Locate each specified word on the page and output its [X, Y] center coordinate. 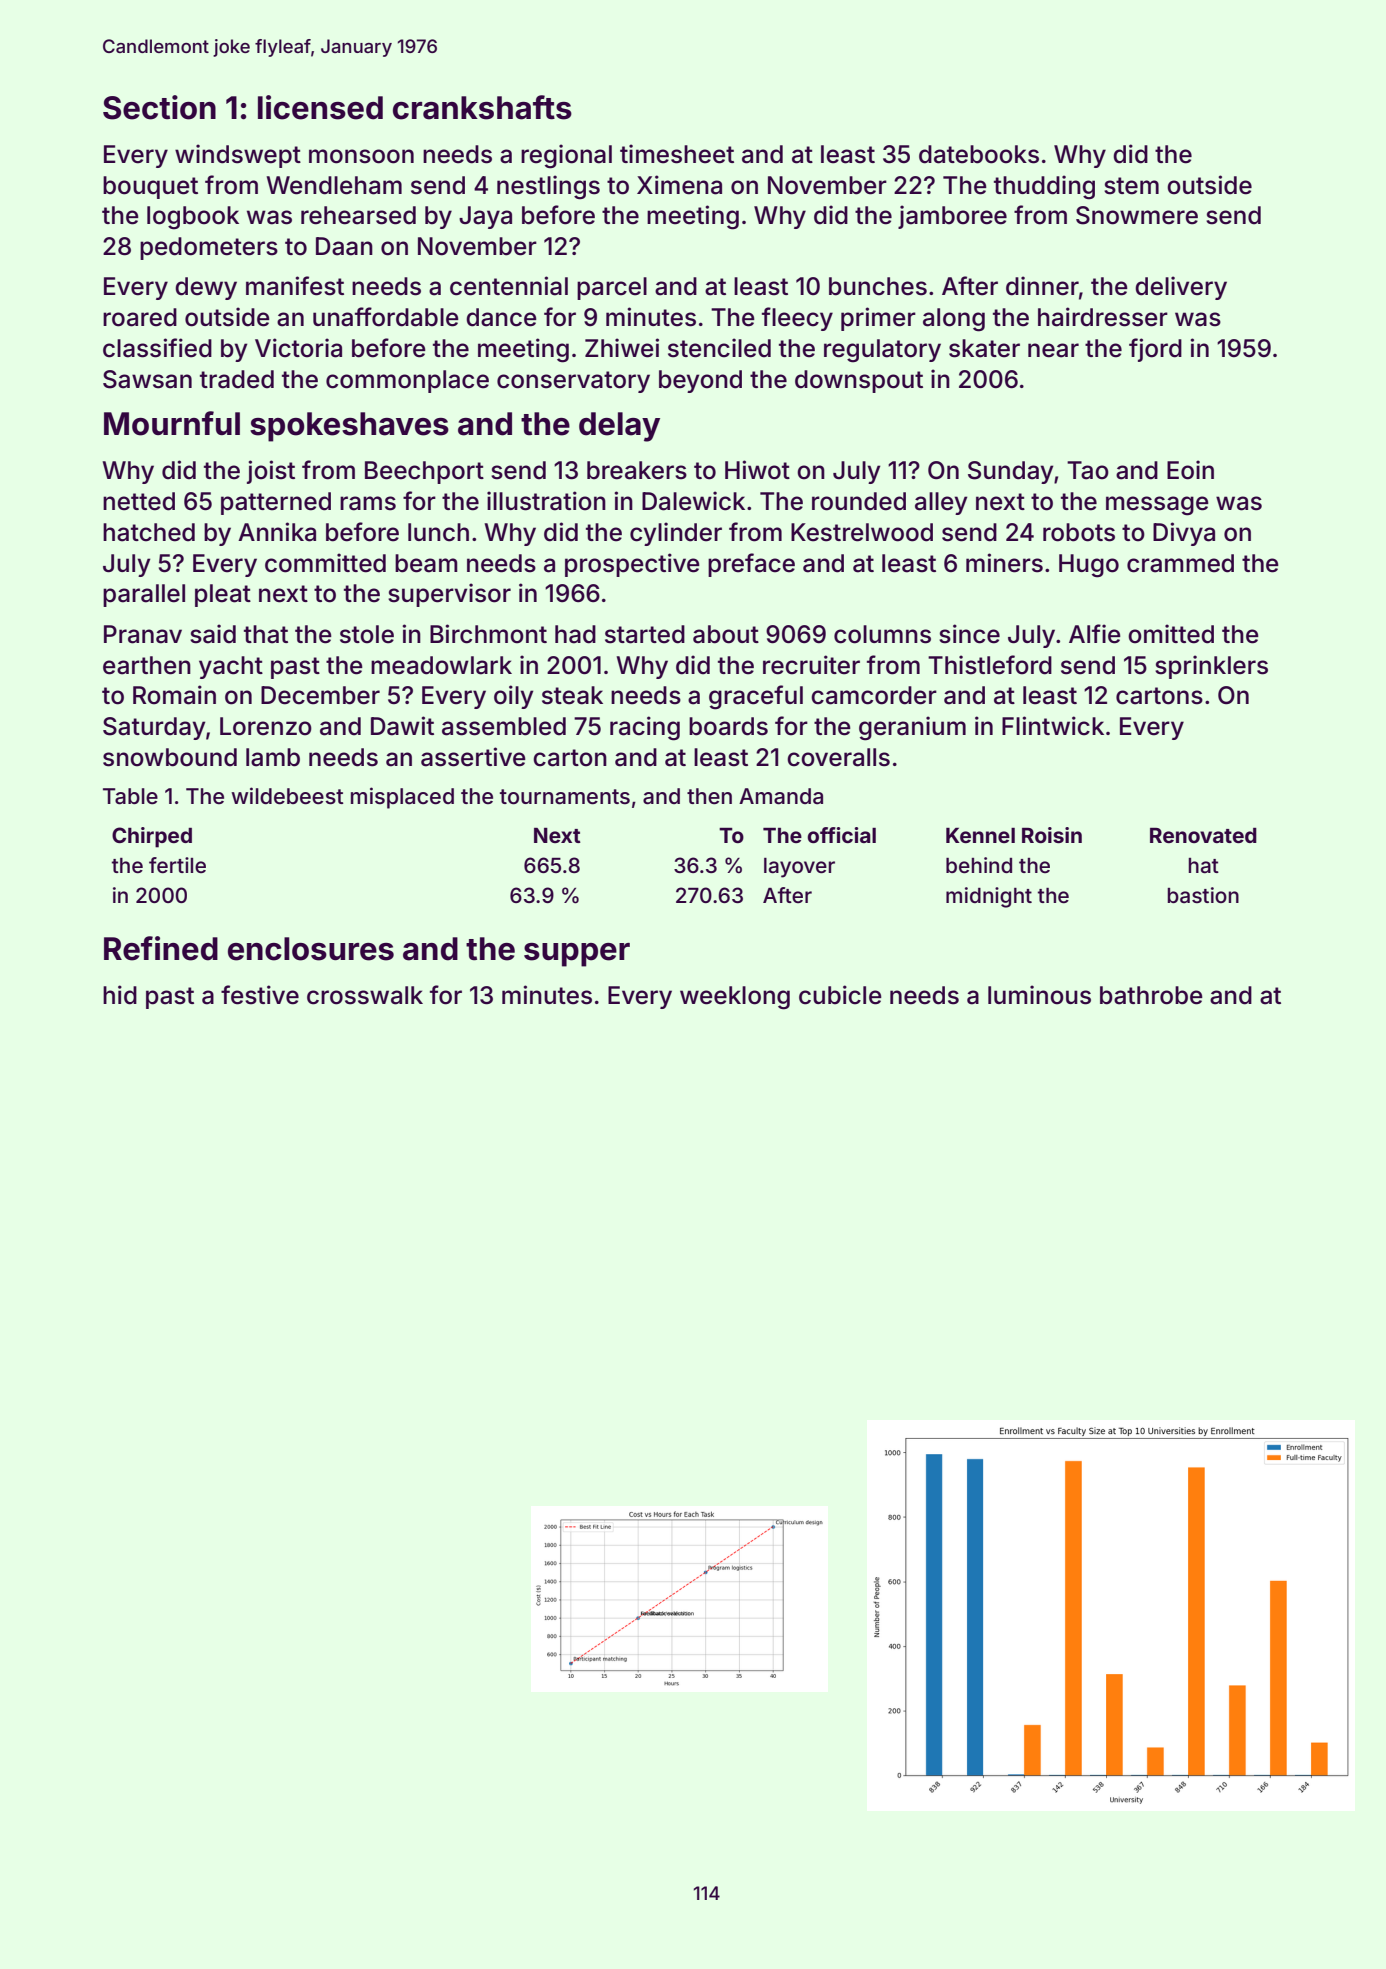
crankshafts [482, 107]
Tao [1088, 470]
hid [120, 995]
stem [1131, 186]
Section [159, 107]
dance [501, 317]
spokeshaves [349, 427]
